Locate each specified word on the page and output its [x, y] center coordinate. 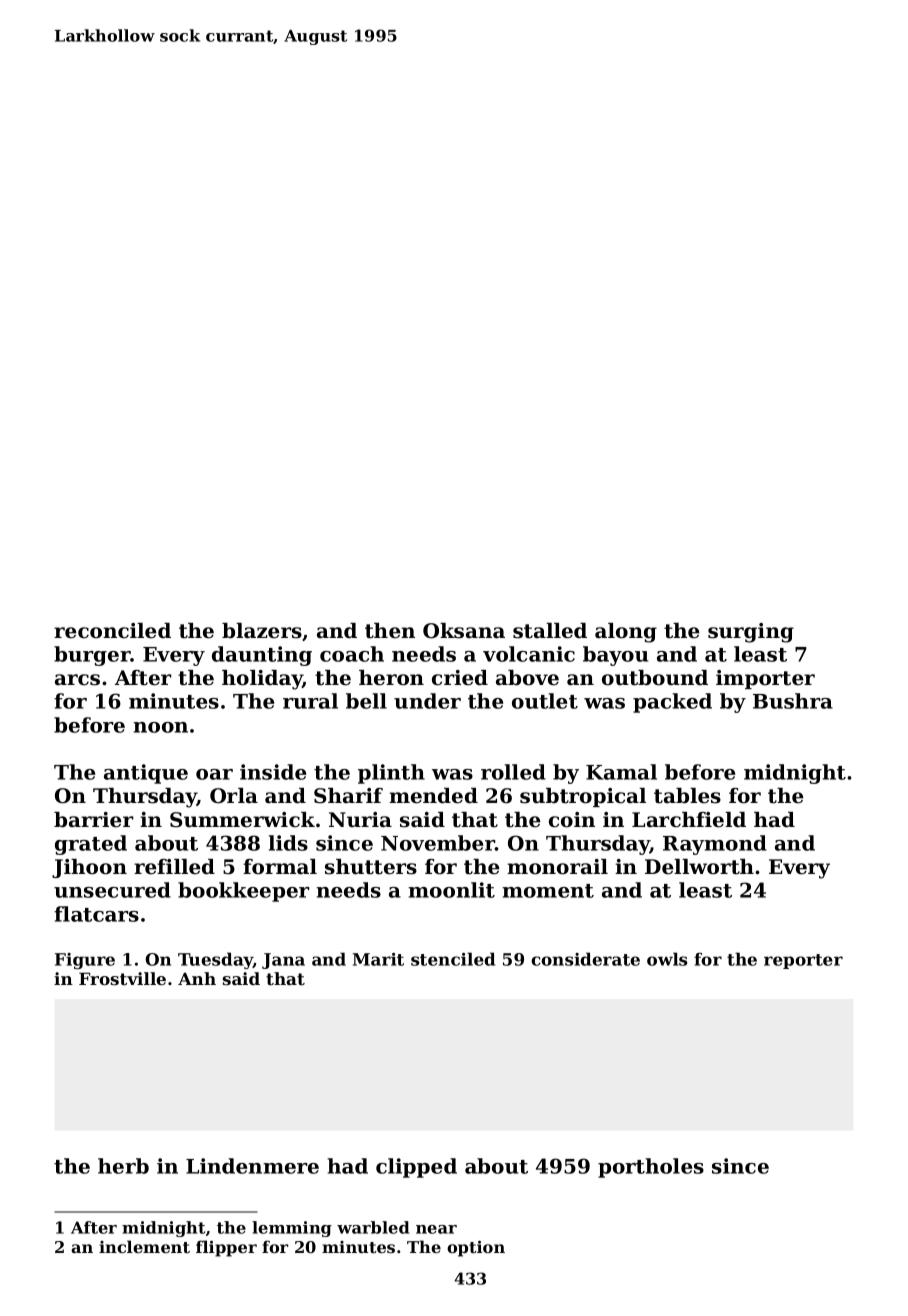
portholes [651, 1168]
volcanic [529, 654]
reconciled [112, 631]
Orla [234, 796]
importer [765, 679]
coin [572, 820]
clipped [416, 1168]
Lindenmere [252, 1166]
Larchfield [689, 820]
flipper [226, 1248]
